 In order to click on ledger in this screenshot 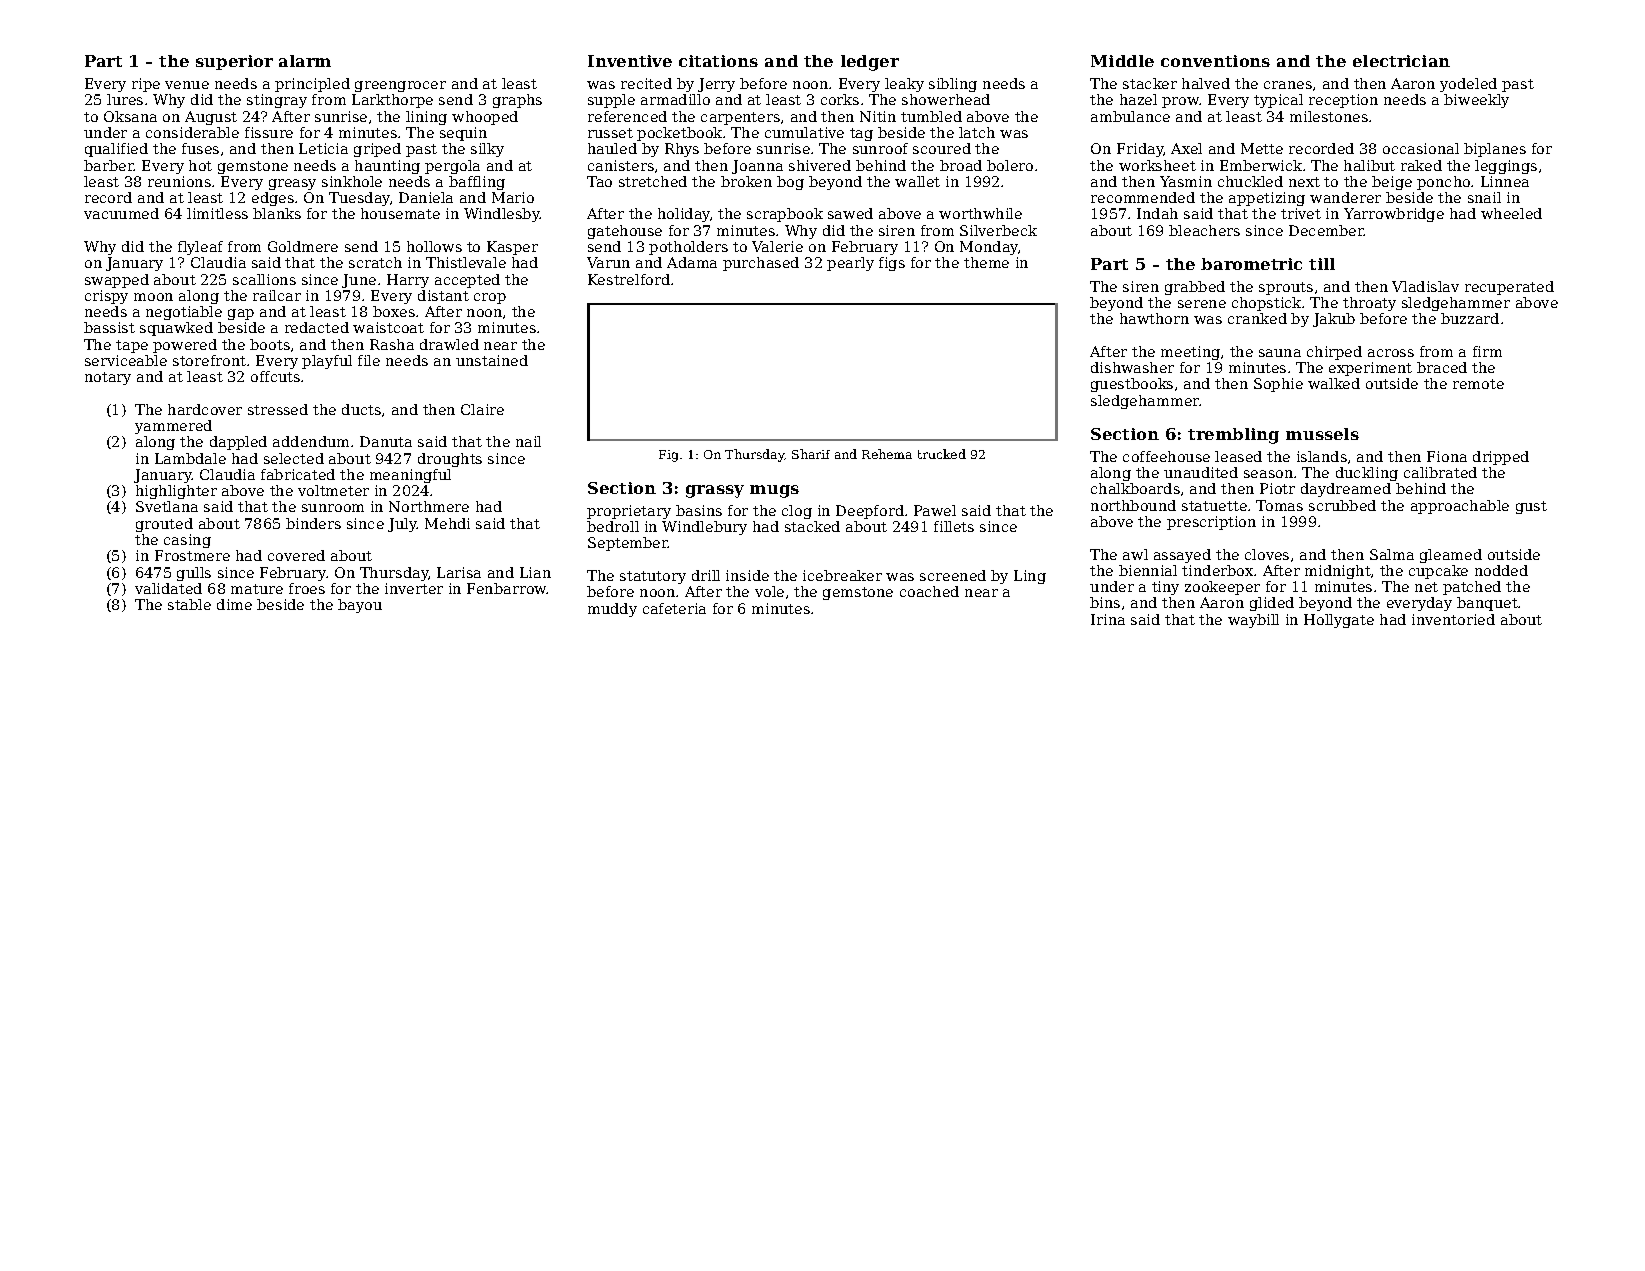, I will do `click(870, 63)`.
